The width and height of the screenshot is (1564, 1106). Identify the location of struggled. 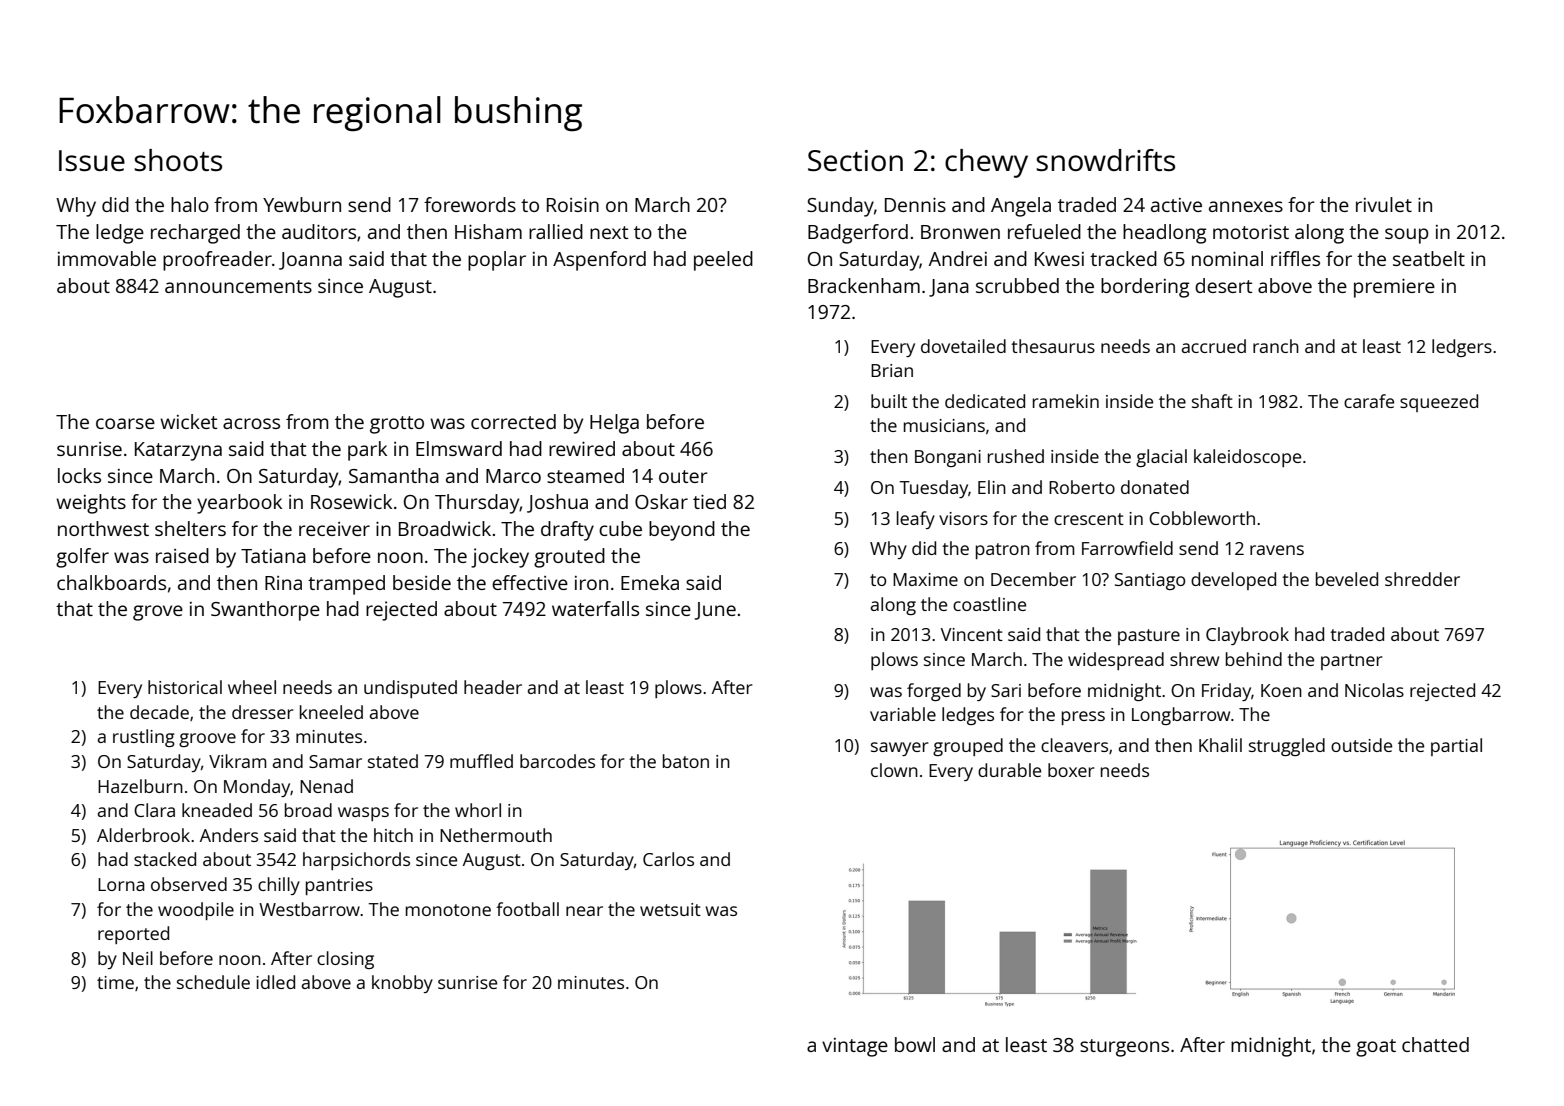
(1287, 747).
